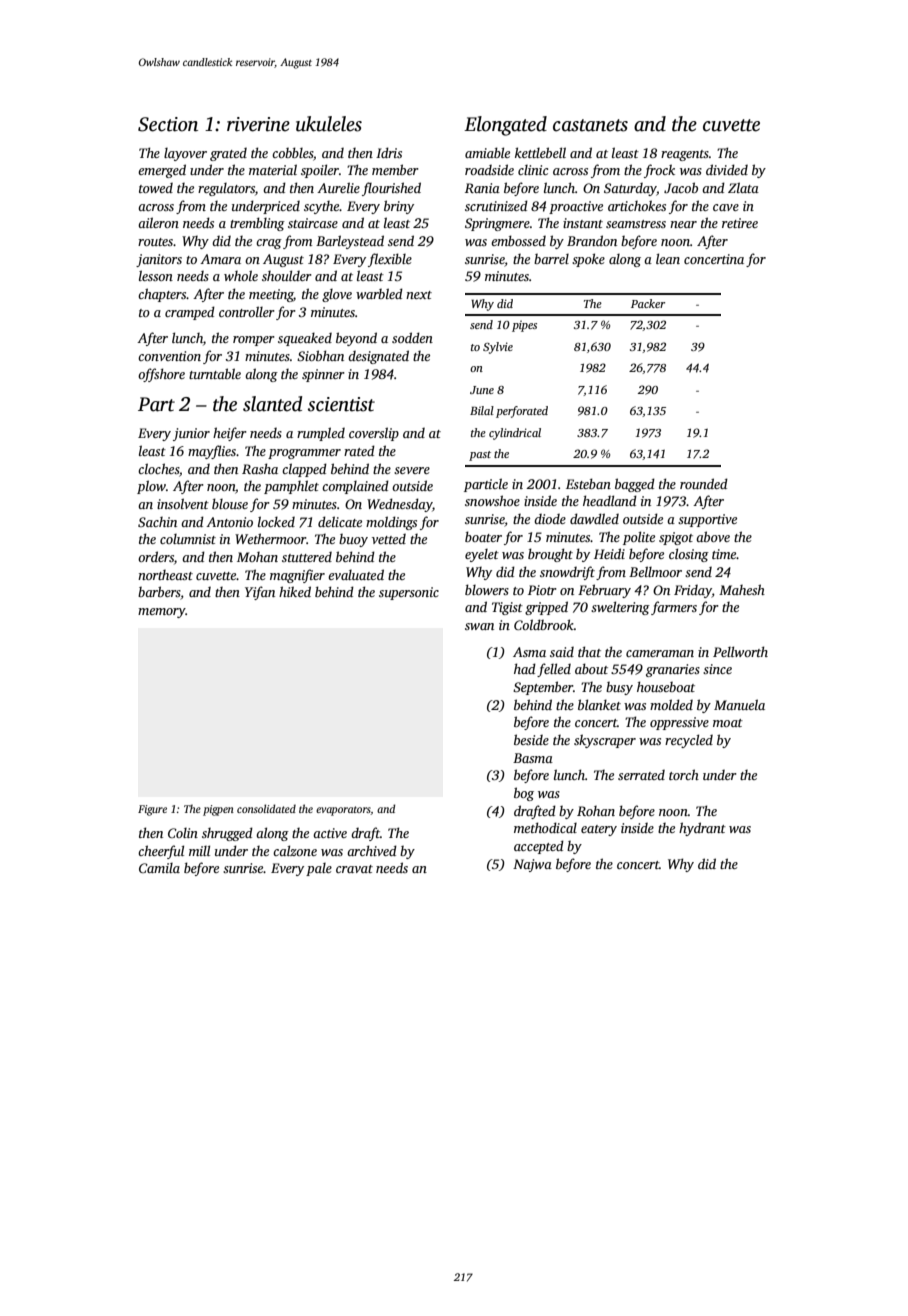 This screenshot has height=1316, width=908. What do you see at coordinates (389, 539) in the screenshot?
I see `vetted` at bounding box center [389, 539].
